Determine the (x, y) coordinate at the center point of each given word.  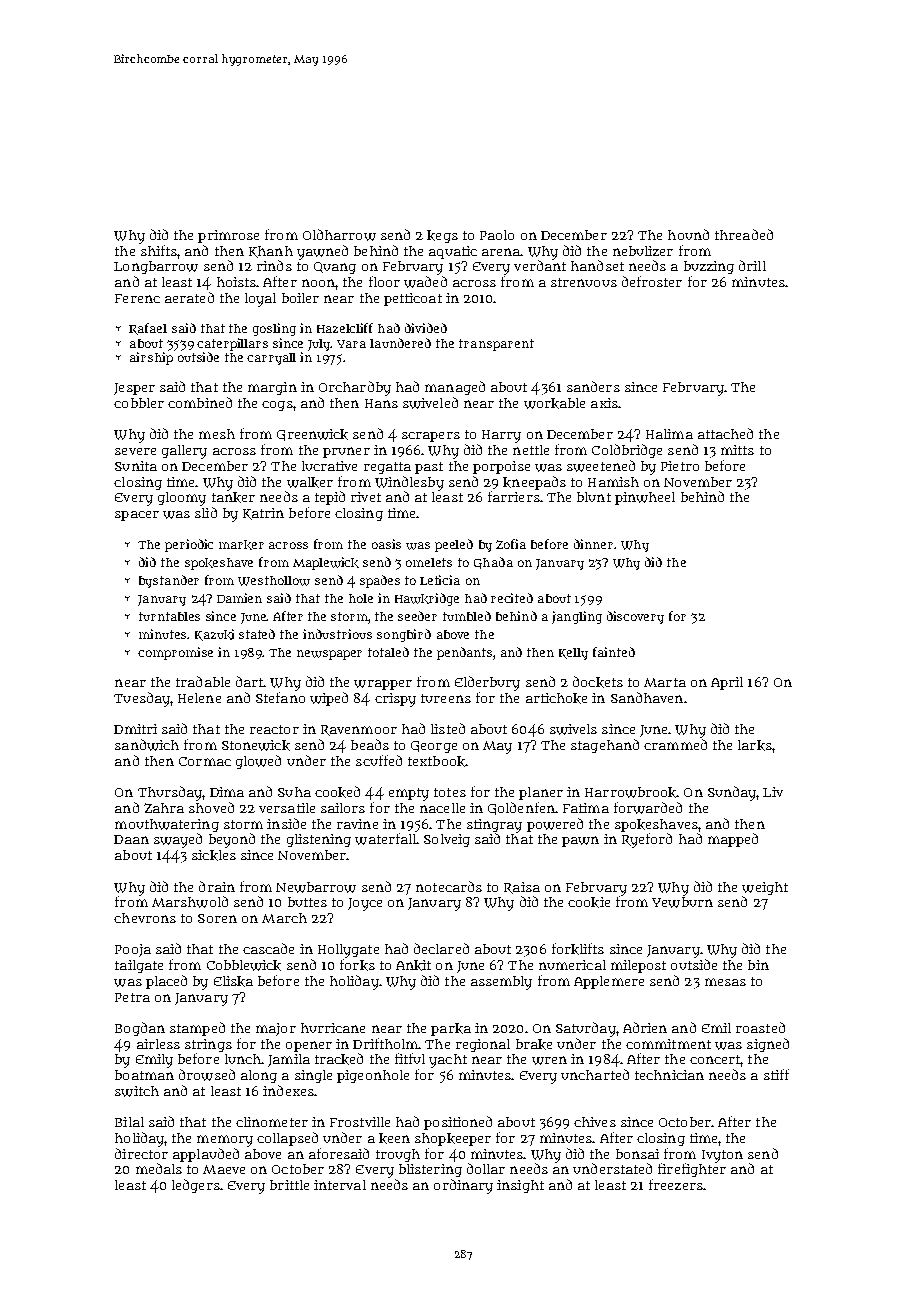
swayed (178, 840)
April (727, 683)
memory (225, 1141)
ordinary (463, 1186)
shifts (159, 250)
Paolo (497, 235)
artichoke (556, 698)
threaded (744, 234)
